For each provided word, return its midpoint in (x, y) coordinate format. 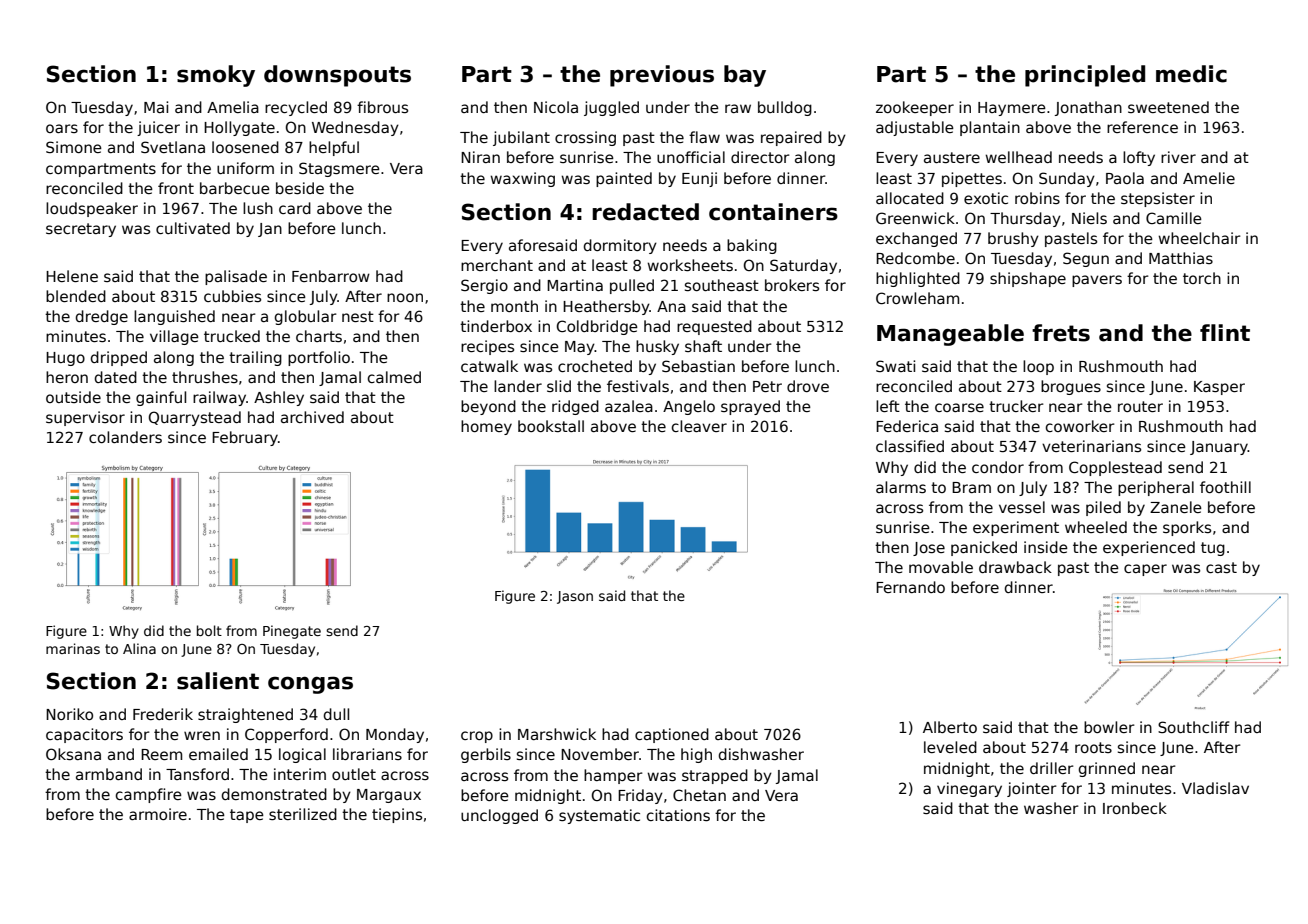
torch (1202, 278)
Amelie (1209, 178)
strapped (715, 776)
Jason (575, 597)
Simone (74, 147)
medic (1191, 74)
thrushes (205, 377)
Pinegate (292, 632)
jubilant (521, 138)
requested (714, 327)
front (176, 188)
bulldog (785, 108)
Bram (971, 487)
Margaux (389, 796)
